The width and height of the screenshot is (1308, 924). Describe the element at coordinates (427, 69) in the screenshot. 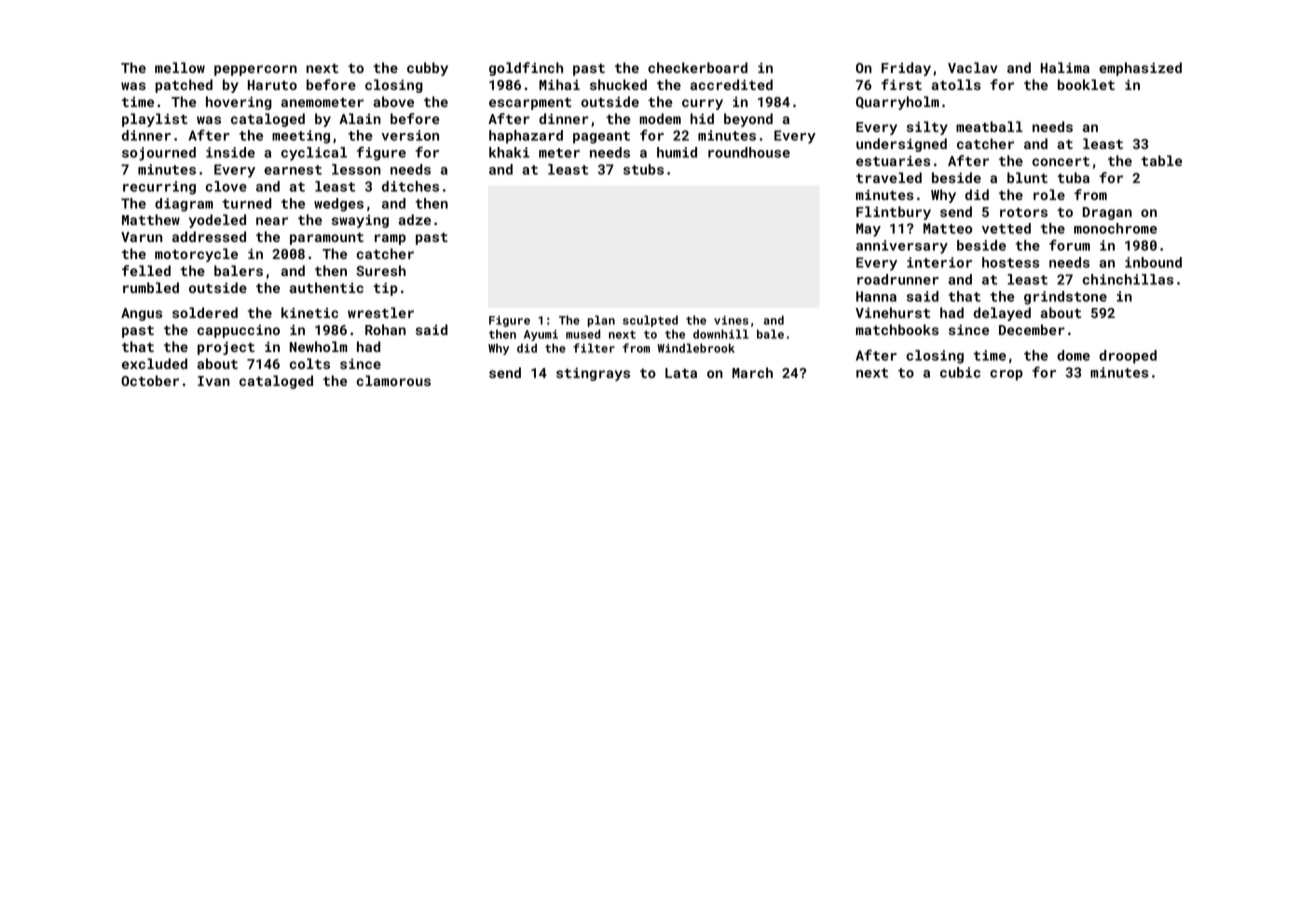

I see `cubby` at that location.
